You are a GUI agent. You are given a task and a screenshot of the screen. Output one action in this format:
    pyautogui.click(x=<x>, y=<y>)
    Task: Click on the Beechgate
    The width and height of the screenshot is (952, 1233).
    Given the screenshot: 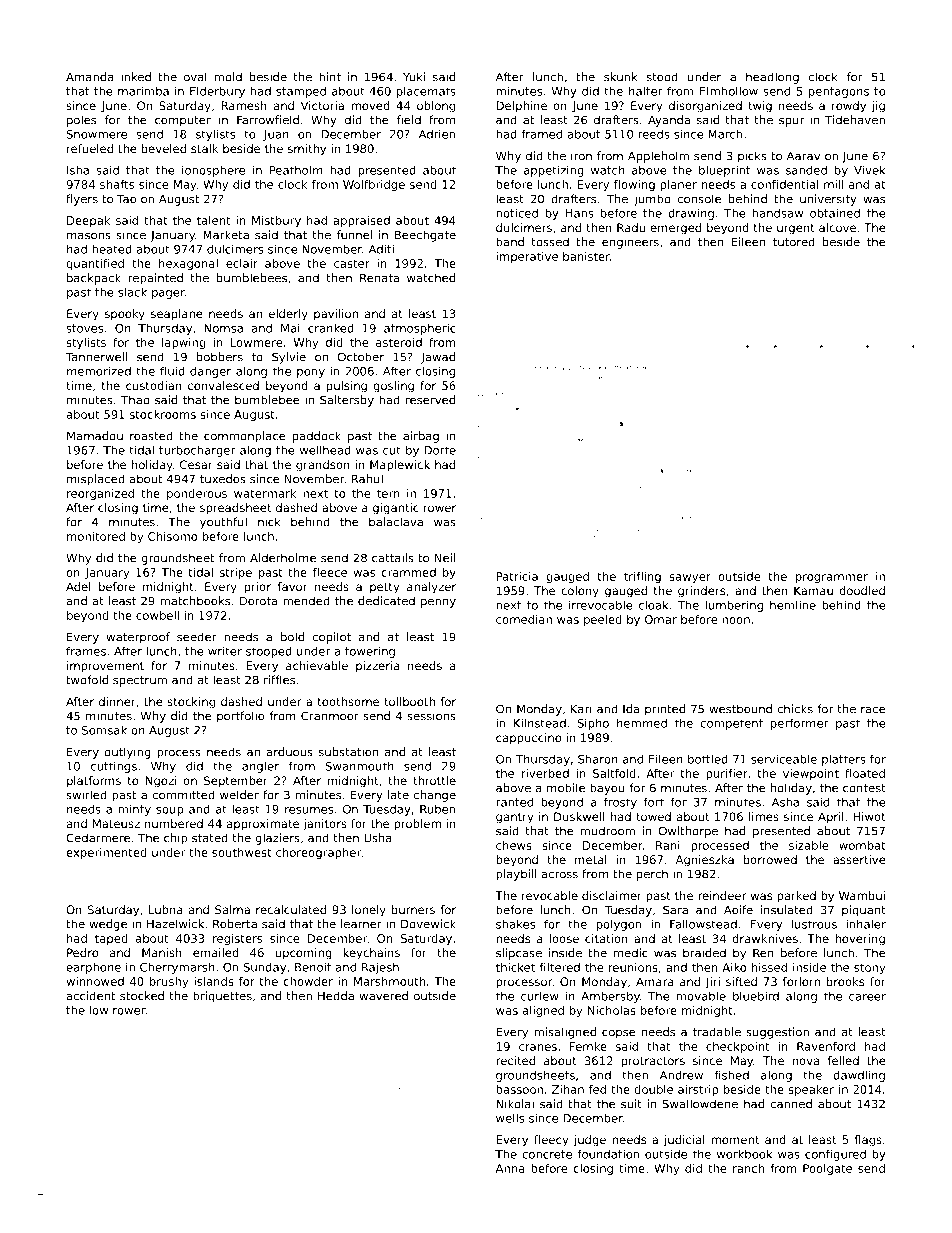 What is the action you would take?
    pyautogui.click(x=425, y=236)
